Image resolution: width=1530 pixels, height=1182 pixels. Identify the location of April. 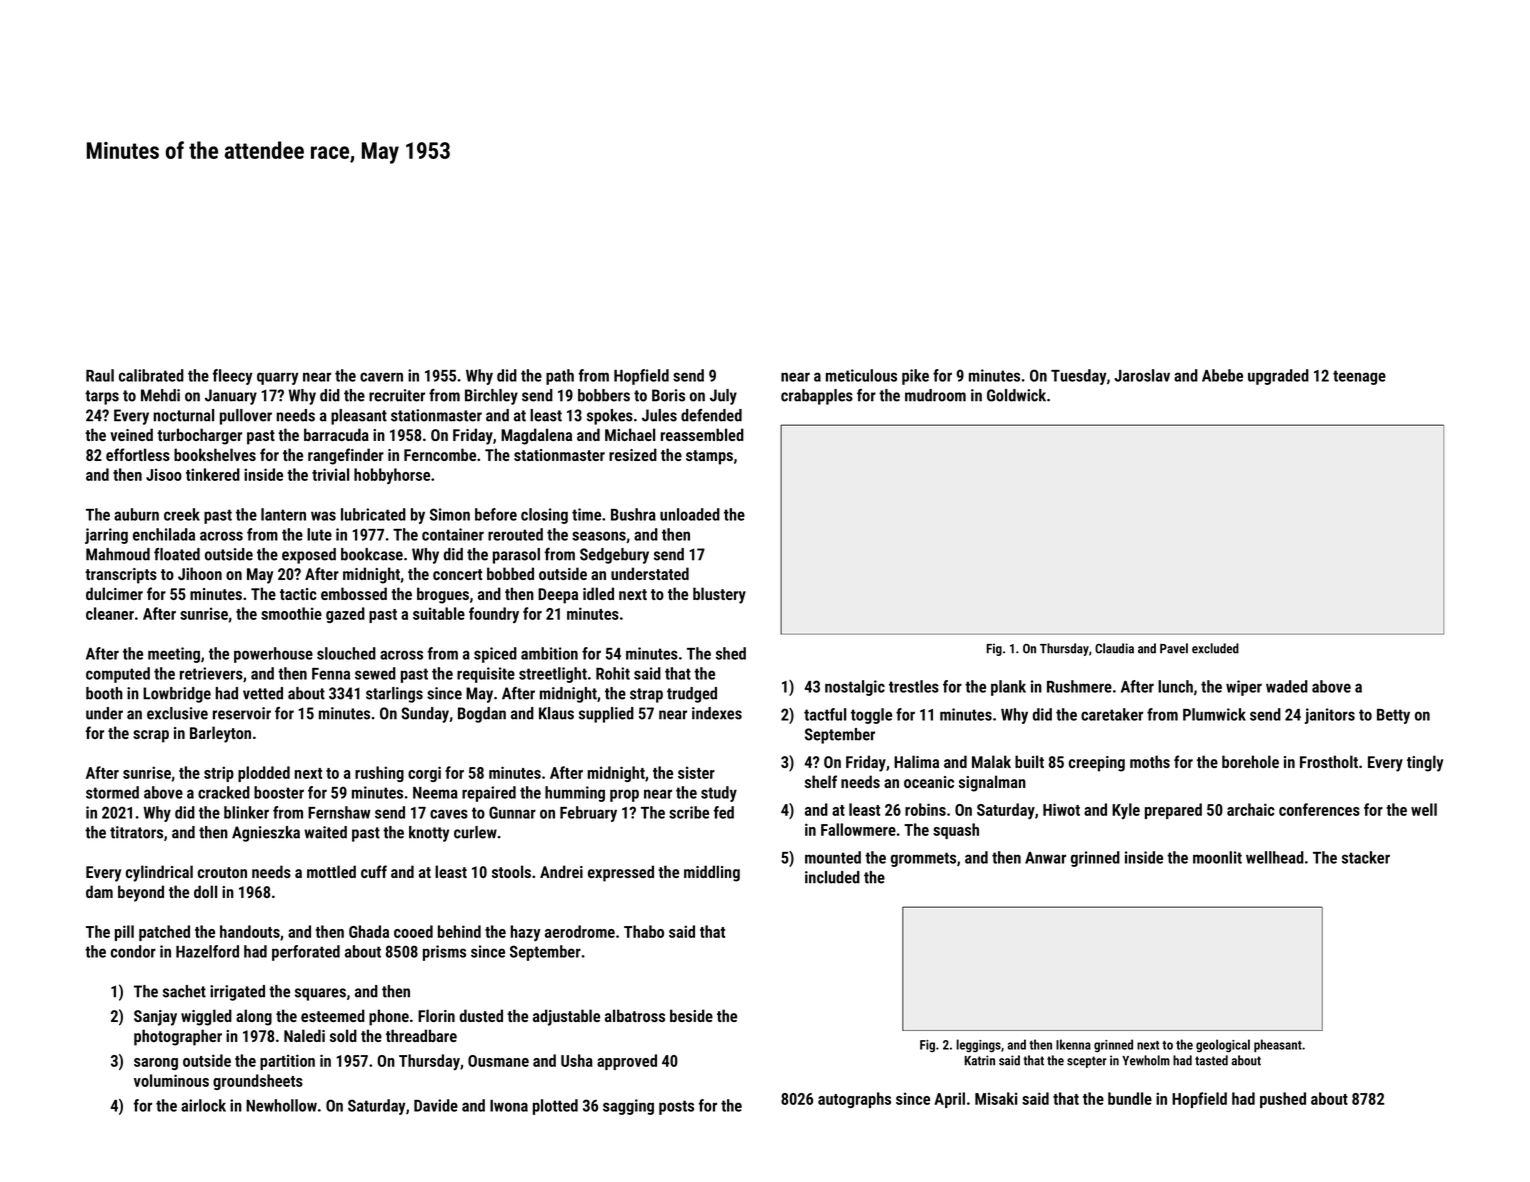
(949, 1100).
